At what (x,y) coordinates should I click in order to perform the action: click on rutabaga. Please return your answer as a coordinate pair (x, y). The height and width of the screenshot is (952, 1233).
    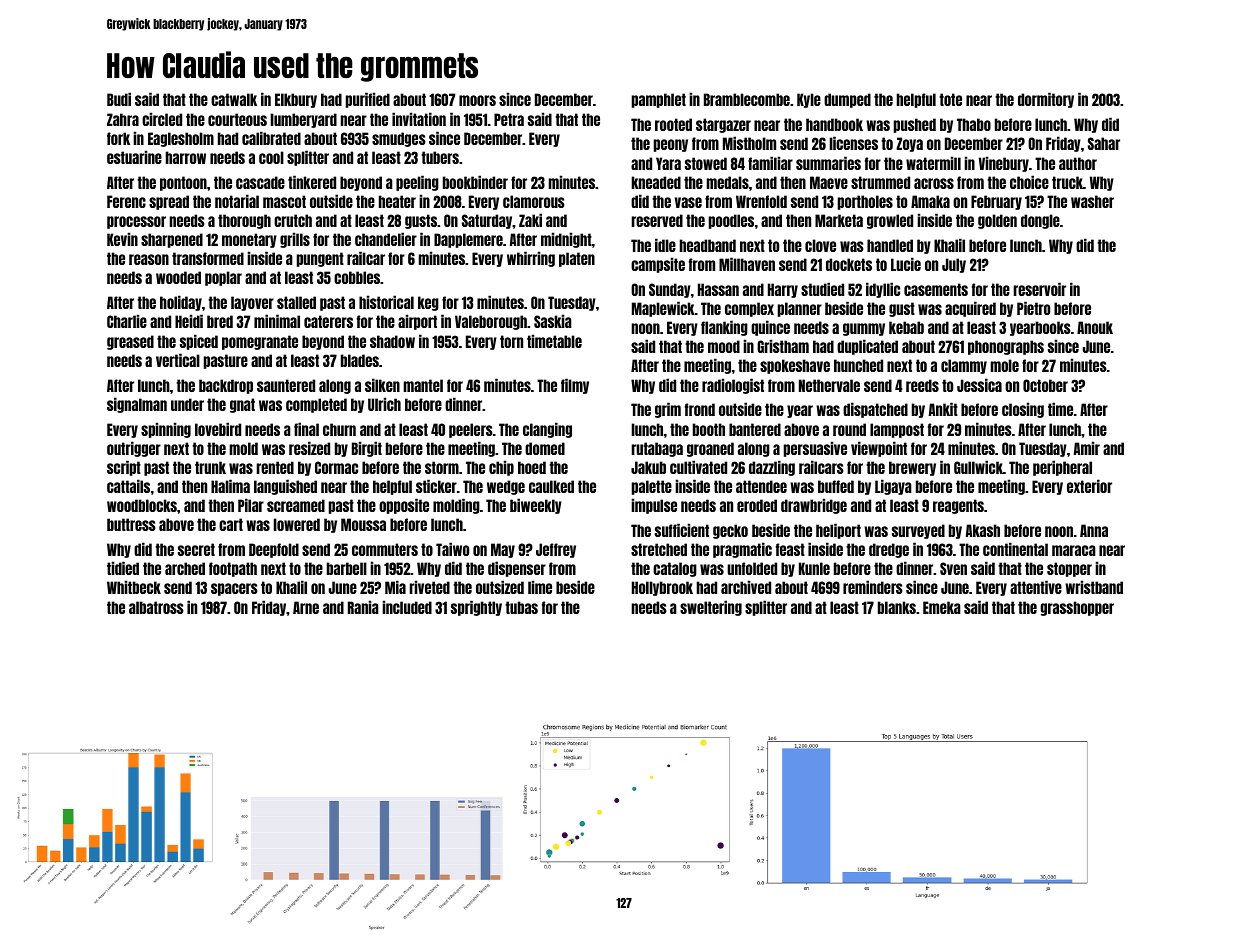
    Looking at the image, I should click on (657, 449).
